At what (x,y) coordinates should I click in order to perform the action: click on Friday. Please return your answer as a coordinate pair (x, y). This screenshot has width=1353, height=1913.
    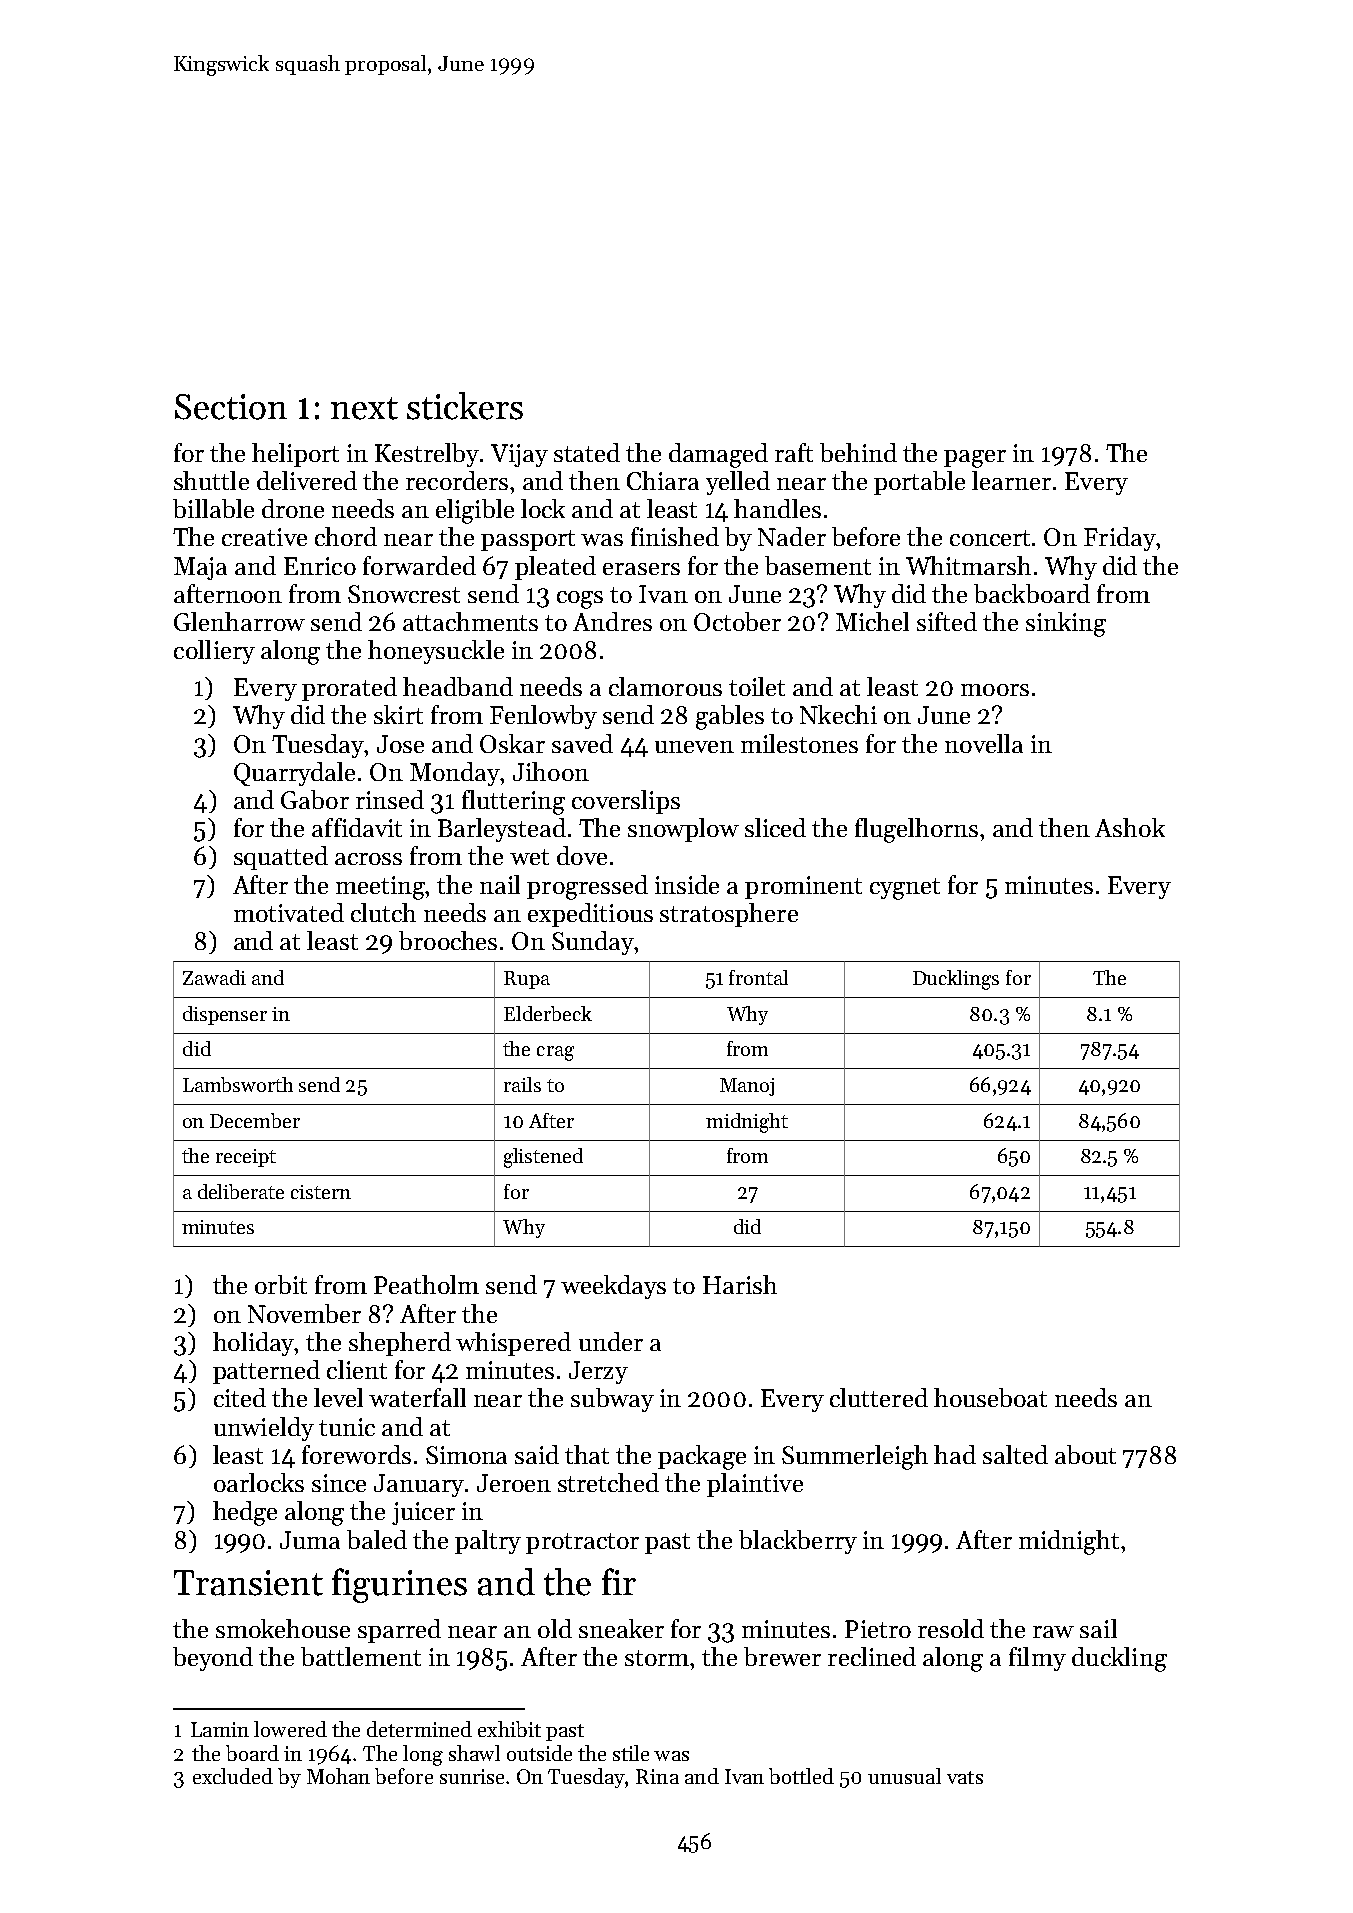
    Looking at the image, I should click on (1120, 539).
